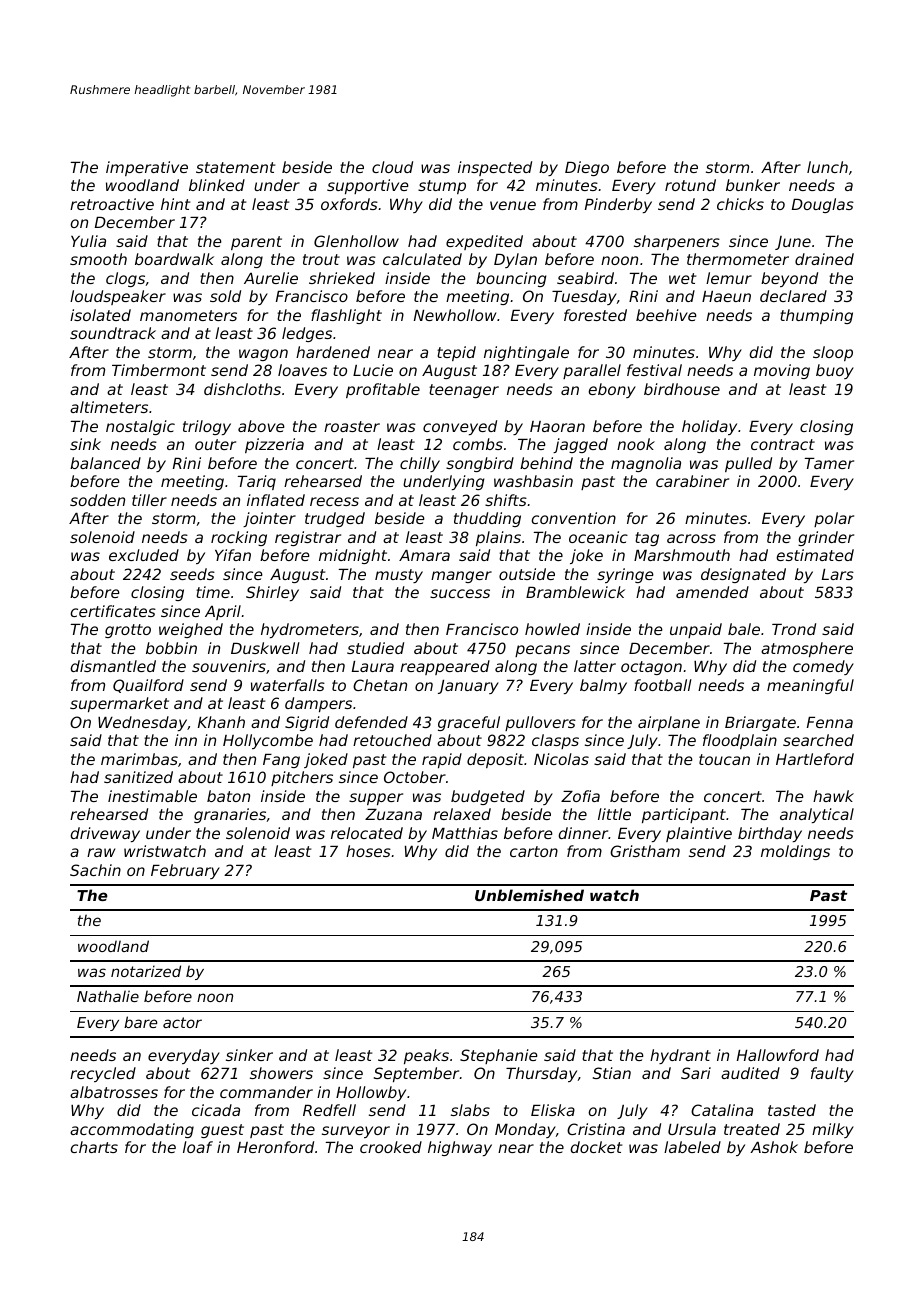 The image size is (924, 1311). I want to click on pizzeria, so click(274, 445).
